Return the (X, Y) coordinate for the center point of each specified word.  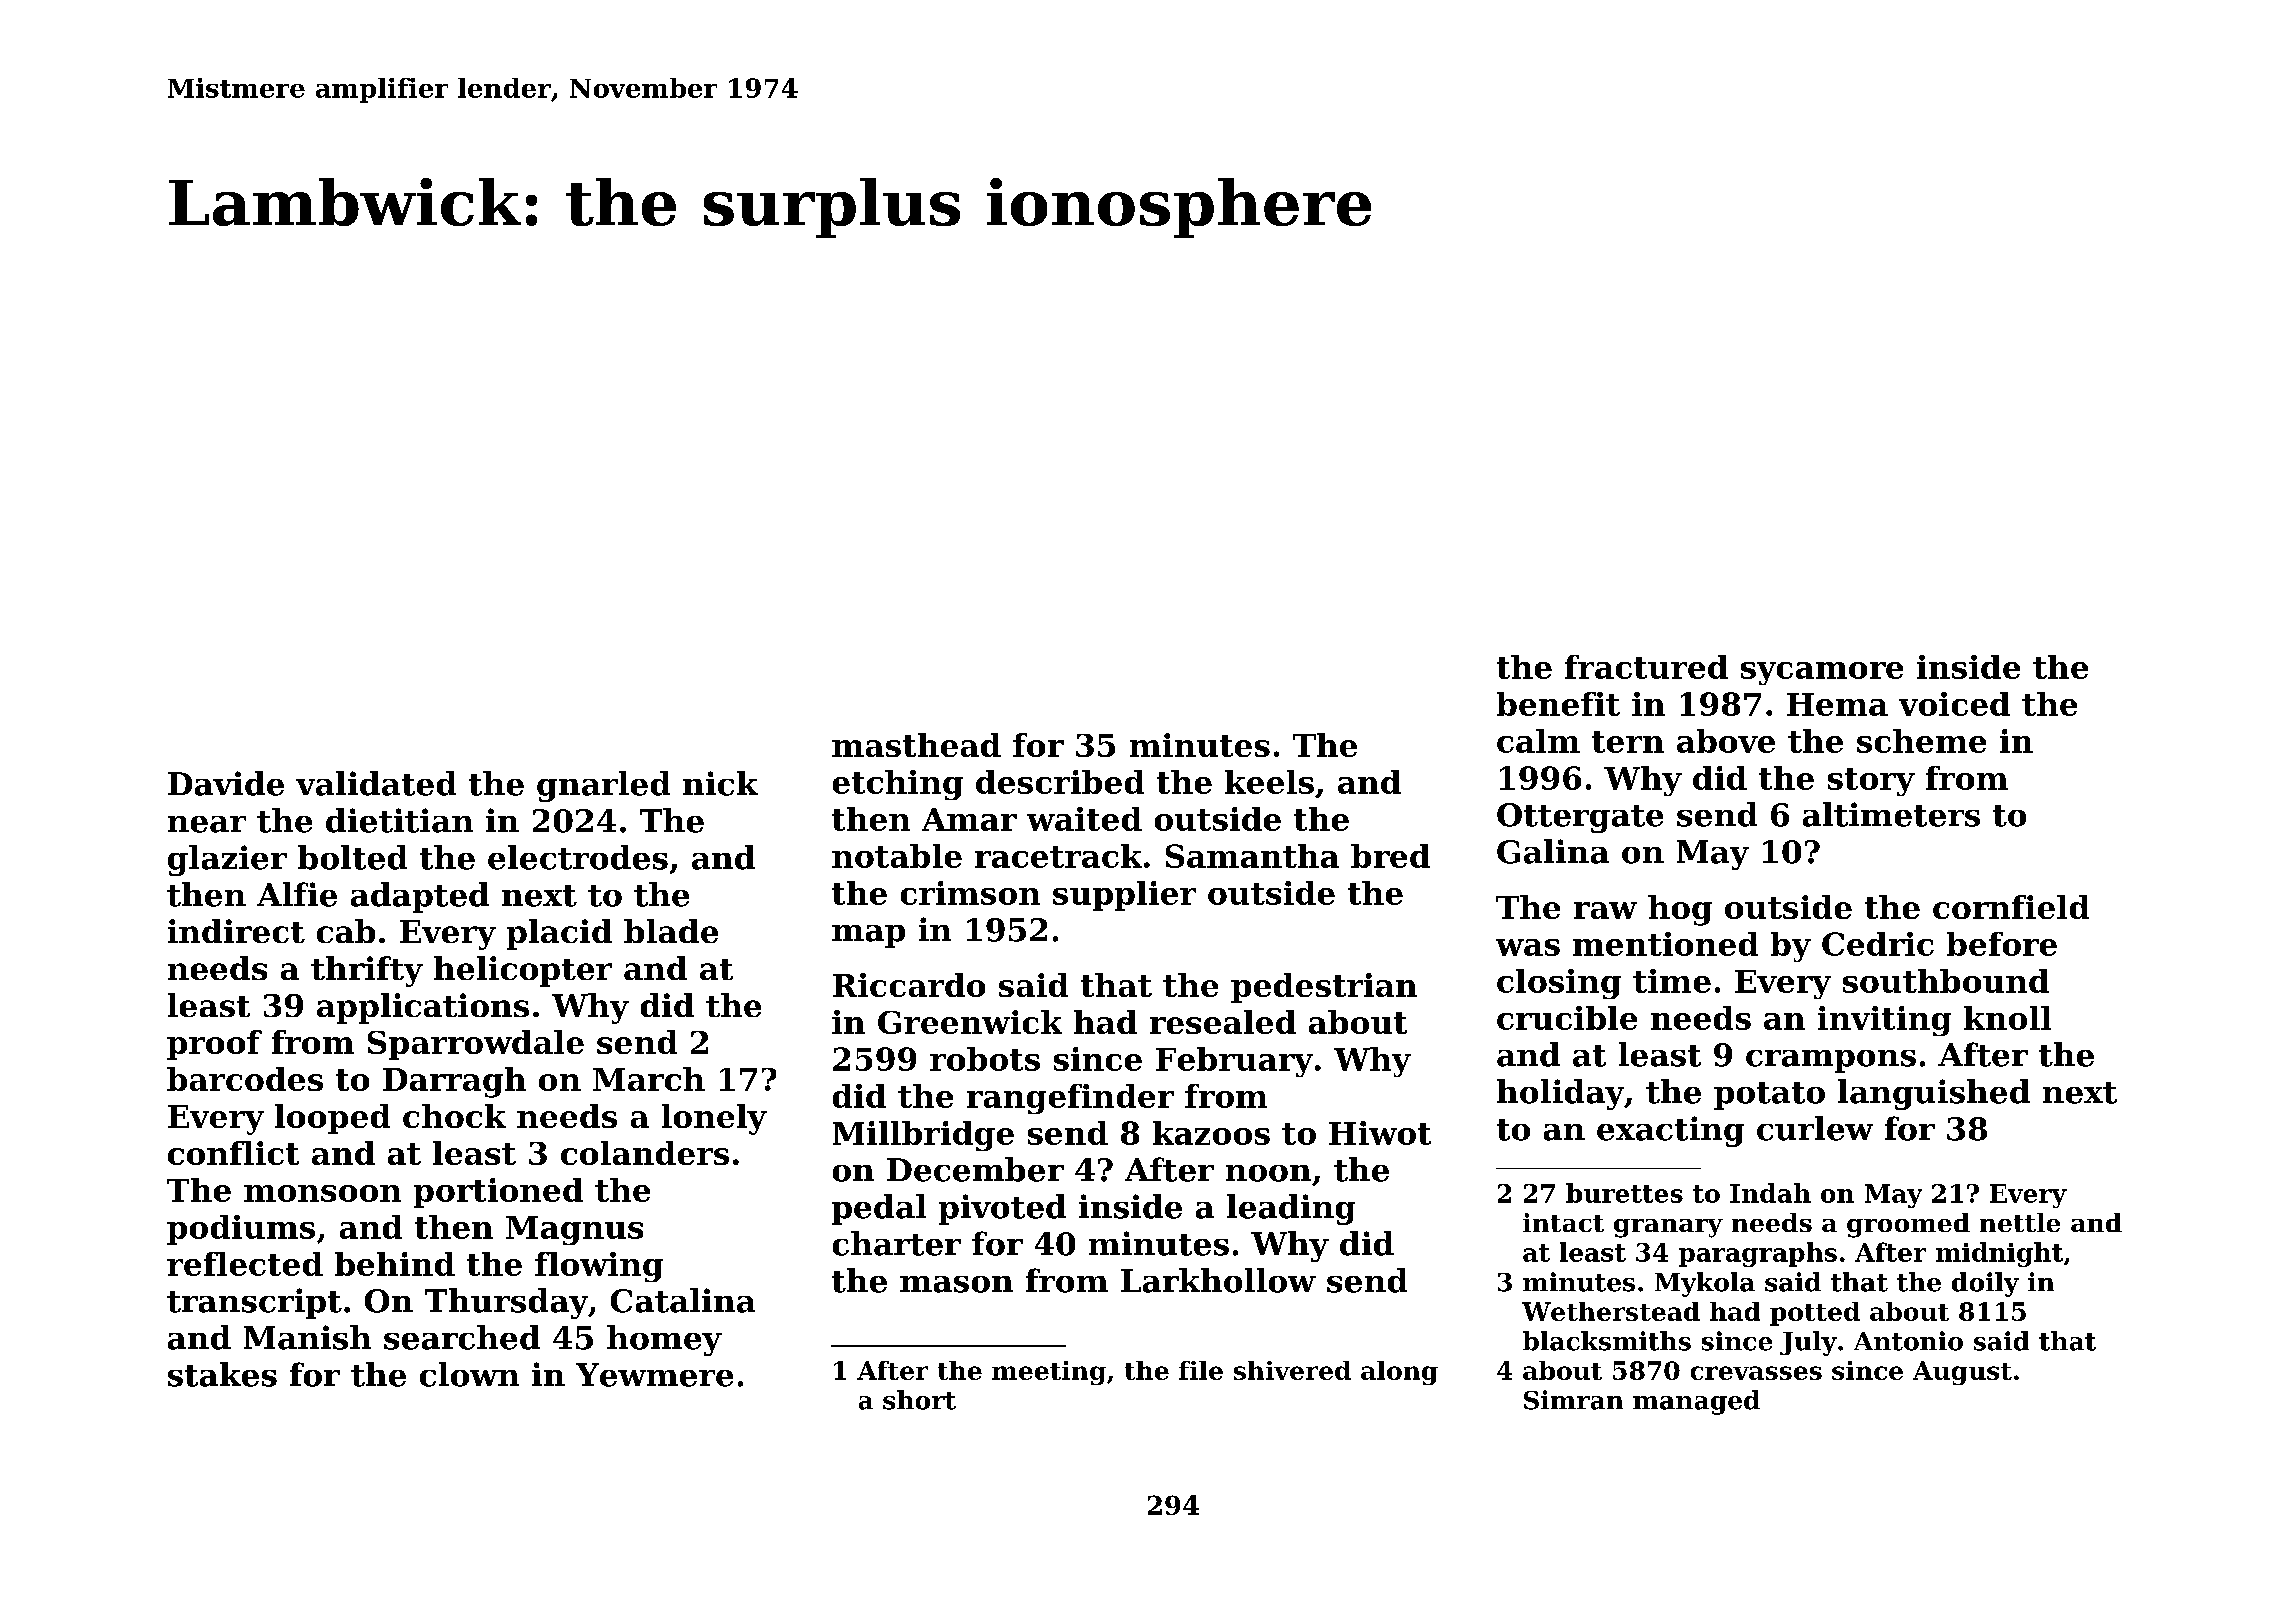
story (1871, 782)
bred (1390, 856)
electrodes (578, 857)
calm (1538, 741)
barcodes (245, 1079)
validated (376, 783)
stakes (222, 1374)
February (1234, 1062)
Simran (1573, 1400)
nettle (2020, 1222)
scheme (1921, 741)
